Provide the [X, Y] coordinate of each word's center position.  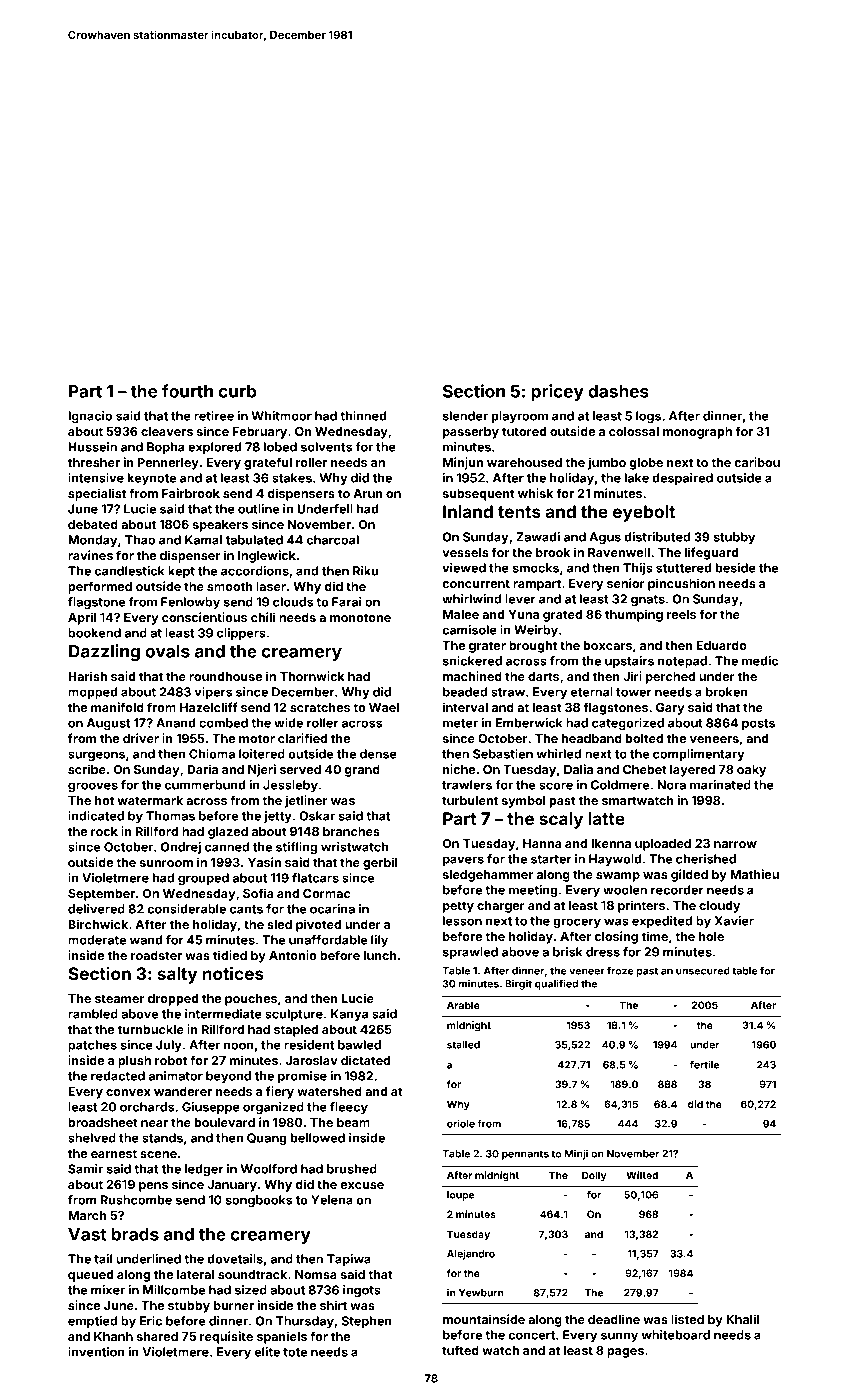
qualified [556, 984]
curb [237, 391]
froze [620, 970]
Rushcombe [136, 1200]
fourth [187, 391]
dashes [618, 391]
